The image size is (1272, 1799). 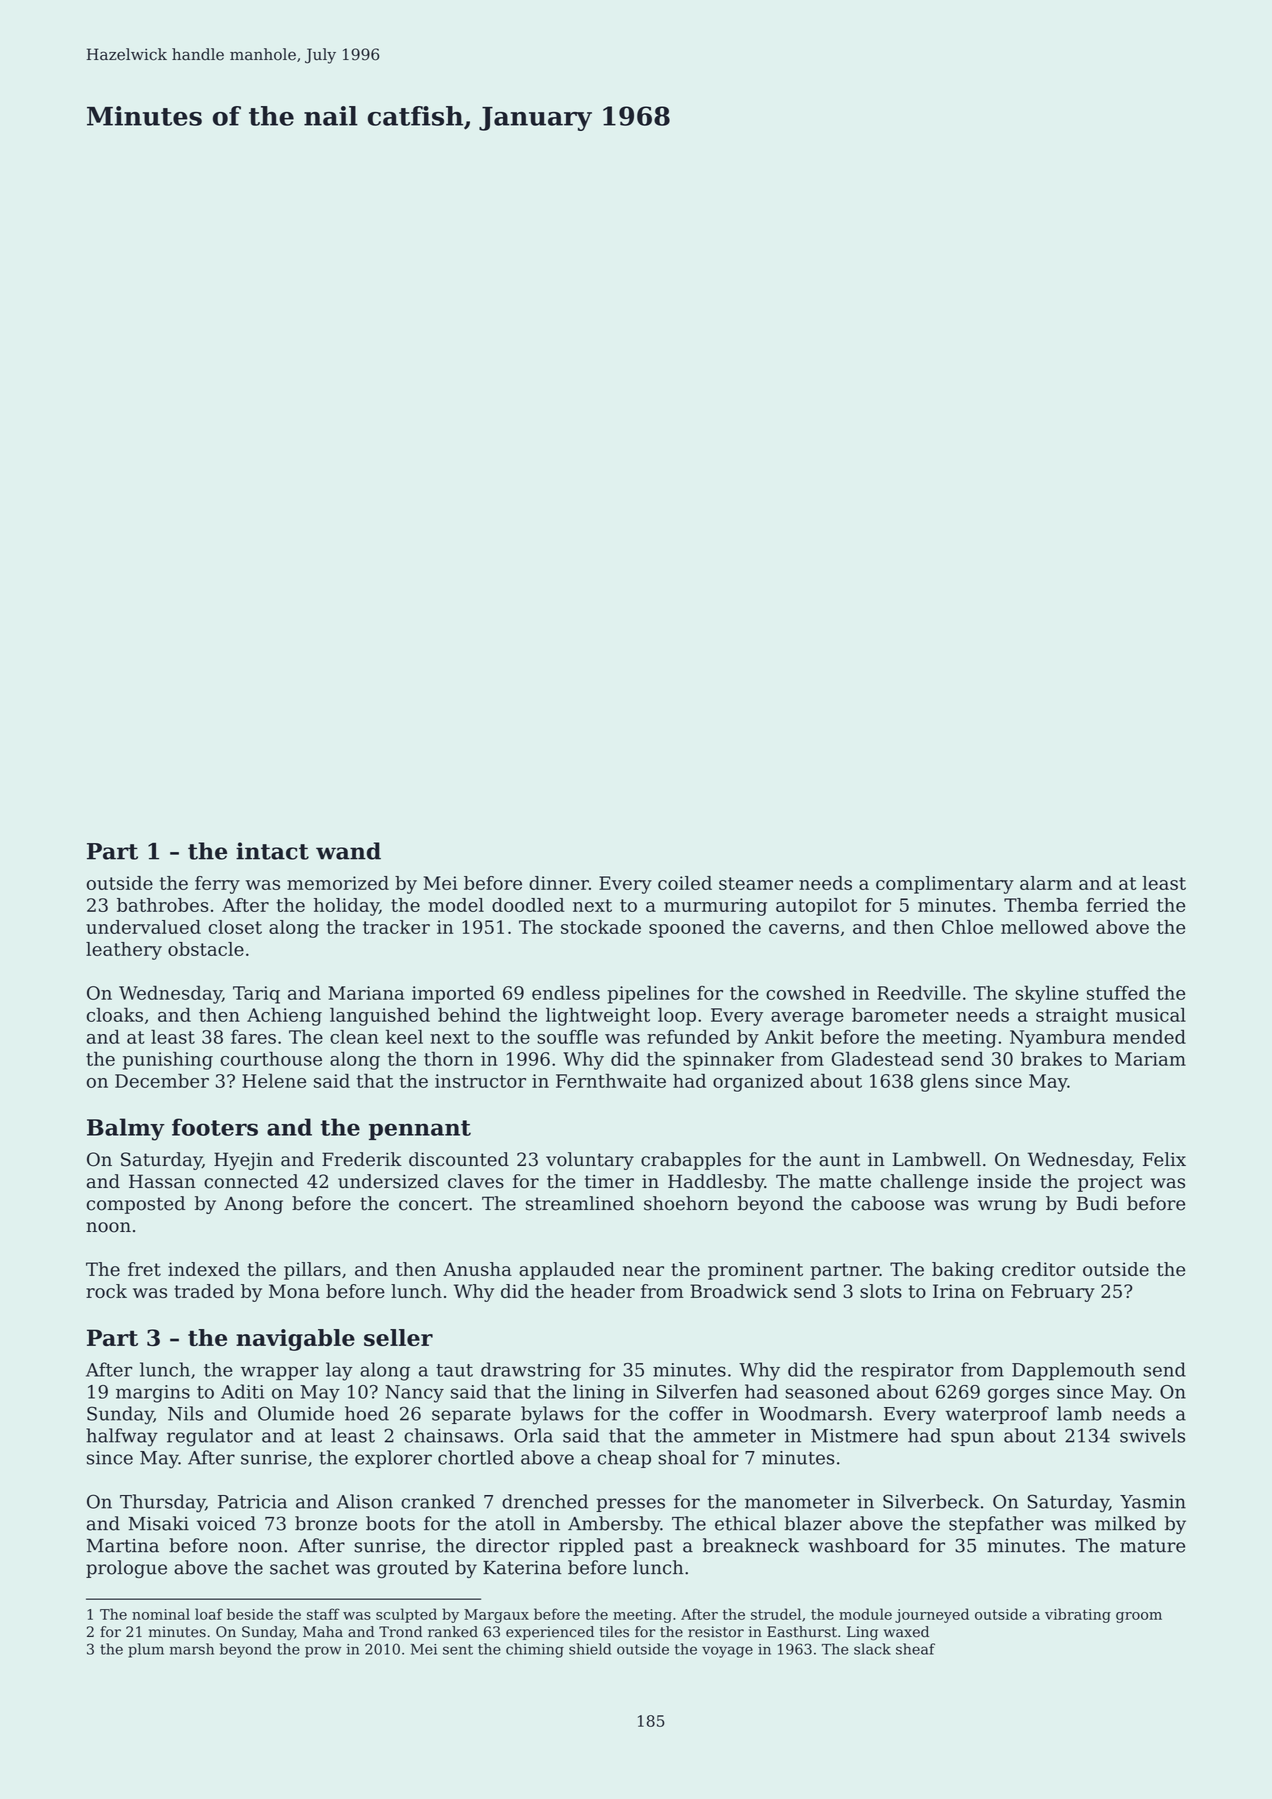 I want to click on Balmy, so click(x=126, y=1129).
